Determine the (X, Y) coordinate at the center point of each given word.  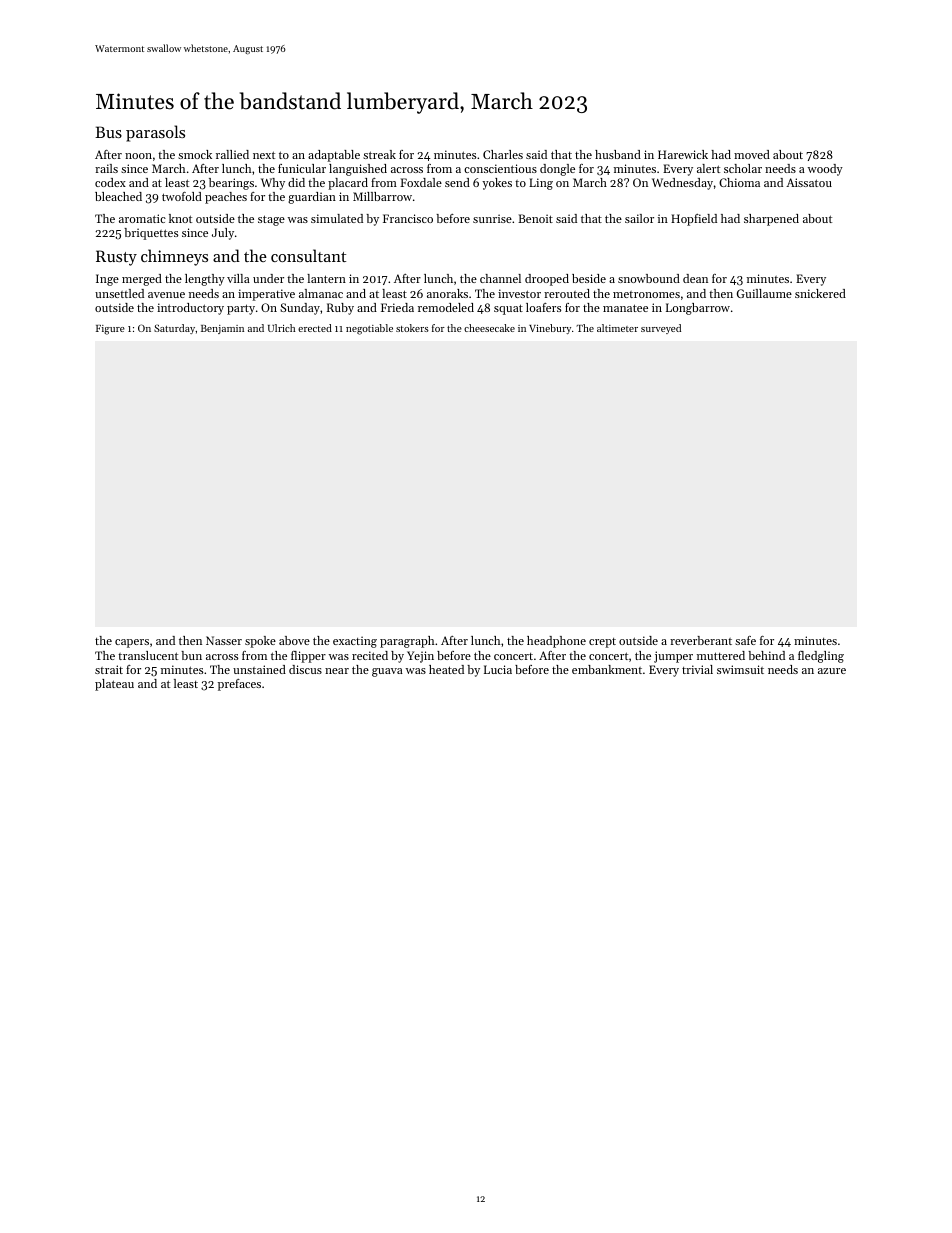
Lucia (498, 669)
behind (766, 655)
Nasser (224, 640)
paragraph (407, 642)
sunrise (492, 218)
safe (745, 640)
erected (315, 328)
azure (832, 671)
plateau (114, 685)
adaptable (334, 156)
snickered (820, 293)
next (264, 155)
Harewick (683, 154)
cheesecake (489, 328)
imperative (266, 295)
